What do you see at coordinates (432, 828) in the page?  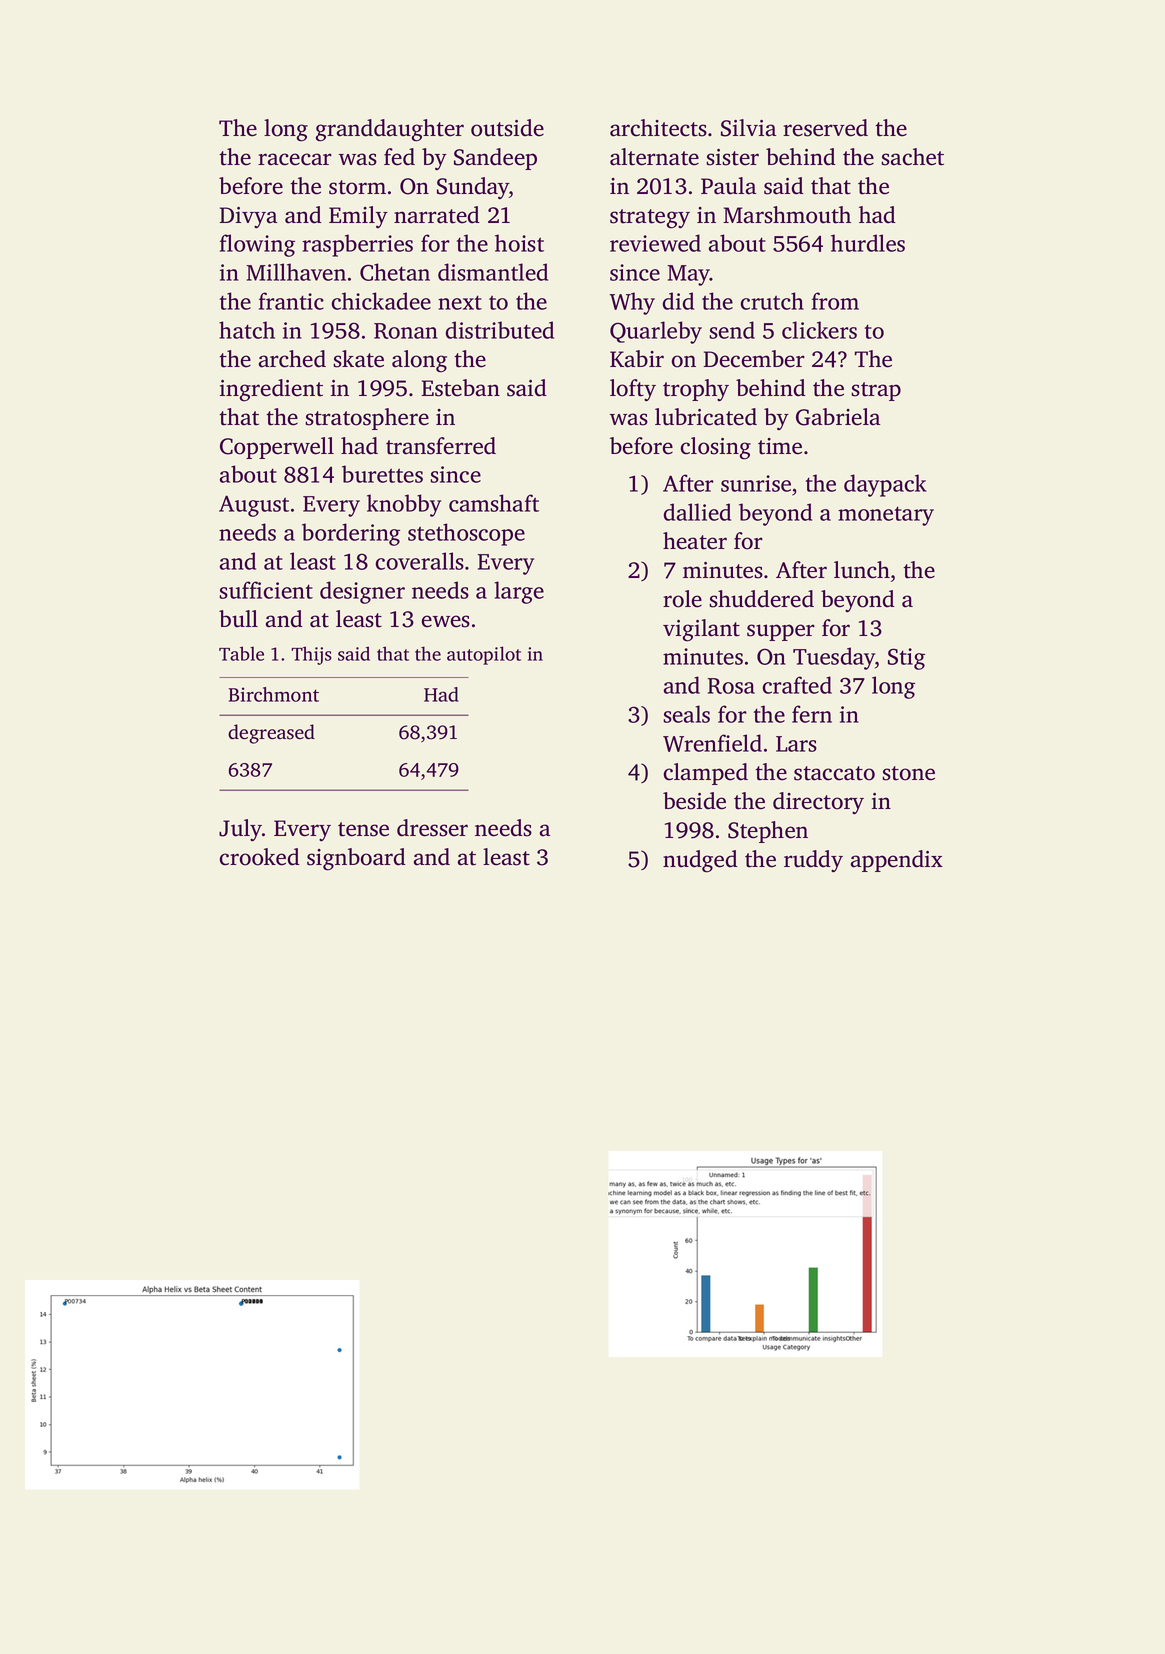 I see `dresser` at bounding box center [432, 828].
